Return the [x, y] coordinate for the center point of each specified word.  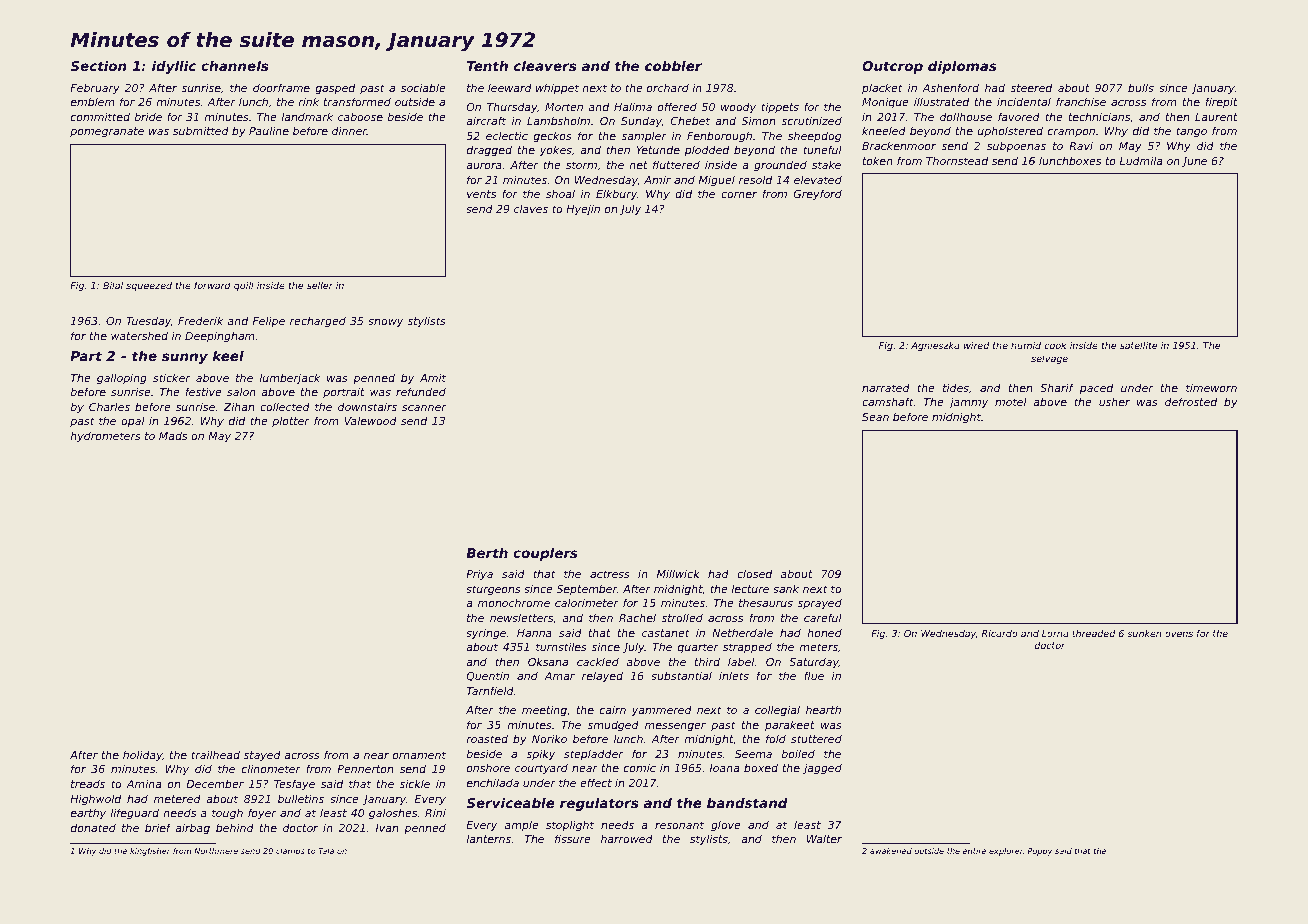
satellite [1138, 345]
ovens [1179, 634]
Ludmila [1141, 160]
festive [204, 391]
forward [212, 285]
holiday [143, 756]
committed [100, 116]
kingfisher [150, 852]
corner [739, 195]
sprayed [819, 603]
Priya [479, 575]
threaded [1093, 633]
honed [824, 632]
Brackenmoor [899, 145]
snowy [385, 323]
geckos [552, 137]
